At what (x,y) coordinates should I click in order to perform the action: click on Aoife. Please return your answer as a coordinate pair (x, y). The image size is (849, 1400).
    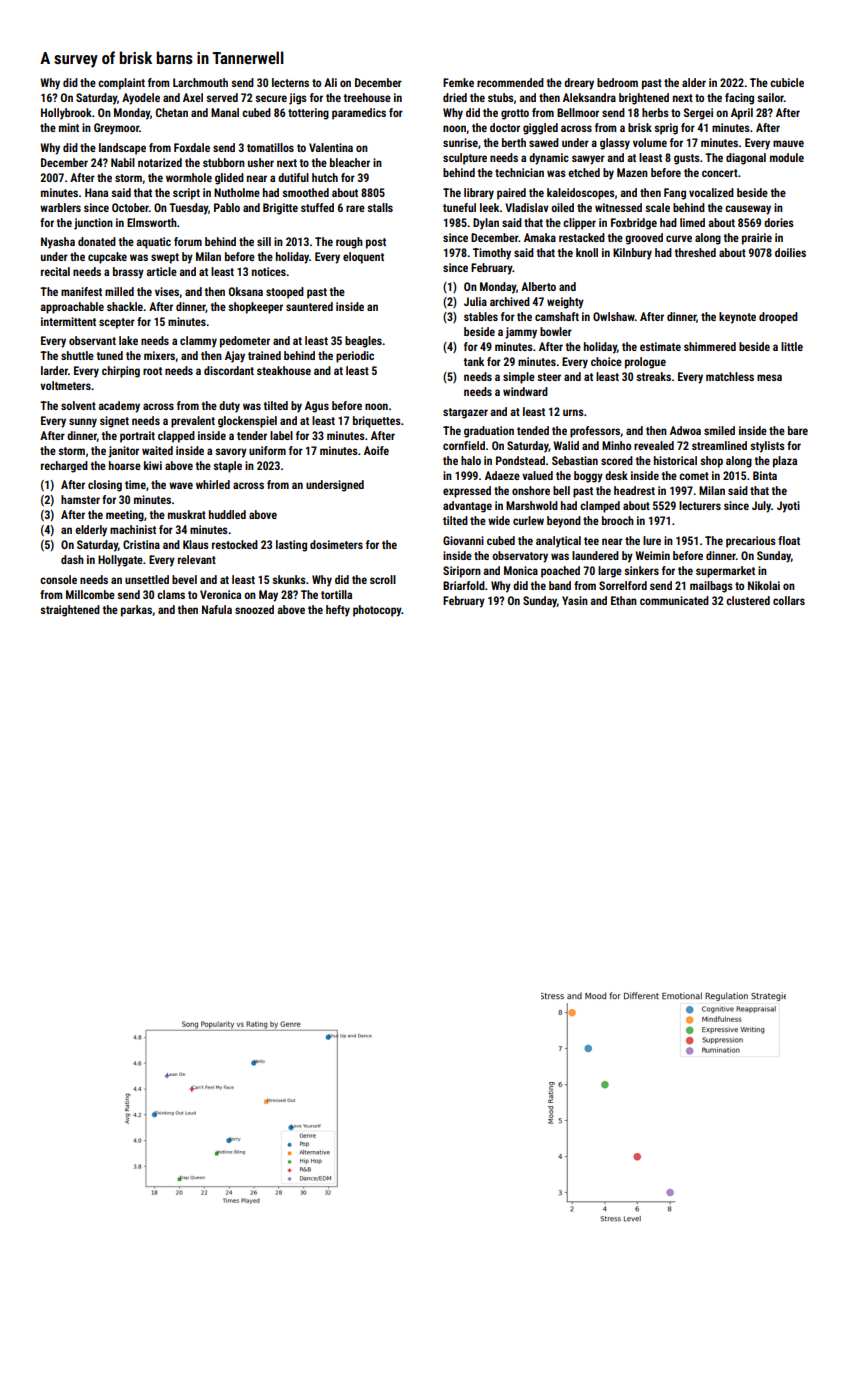
    Looking at the image, I should click on (376, 450).
